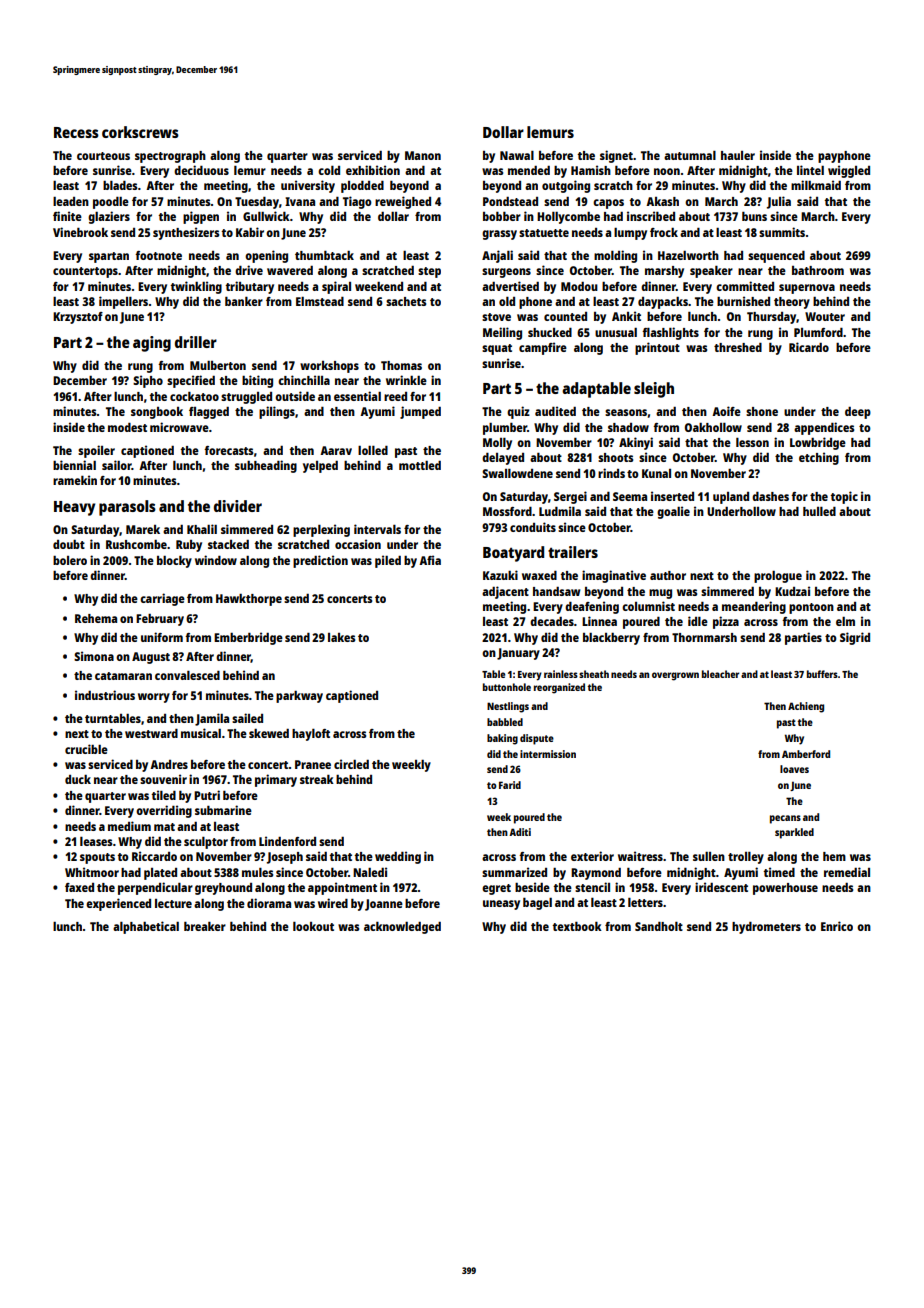 Image resolution: width=924 pixels, height=1308 pixels. What do you see at coordinates (738, 155) in the screenshot?
I see `hauler` at bounding box center [738, 155].
